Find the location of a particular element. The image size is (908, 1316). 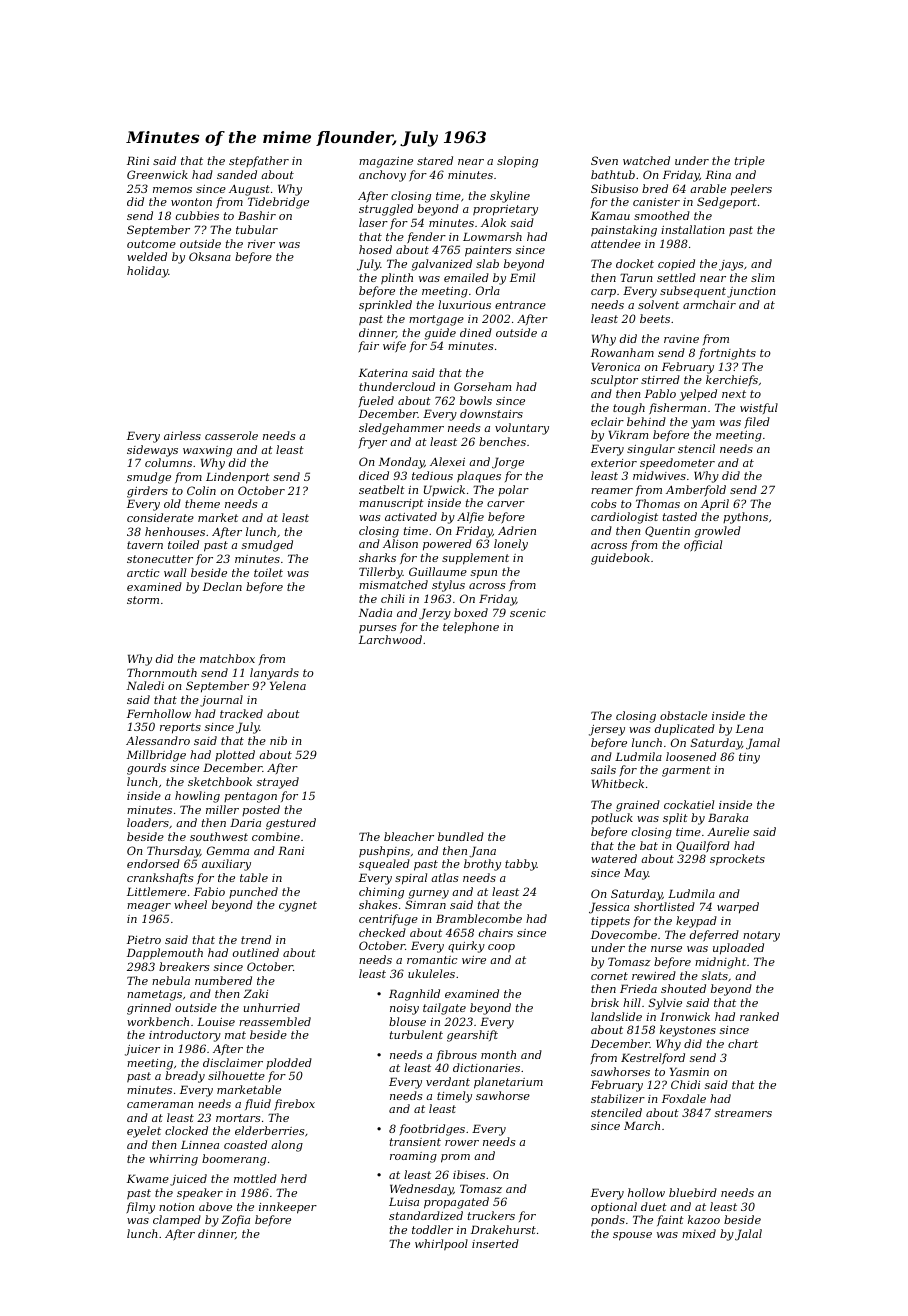

journal is located at coordinates (221, 701).
